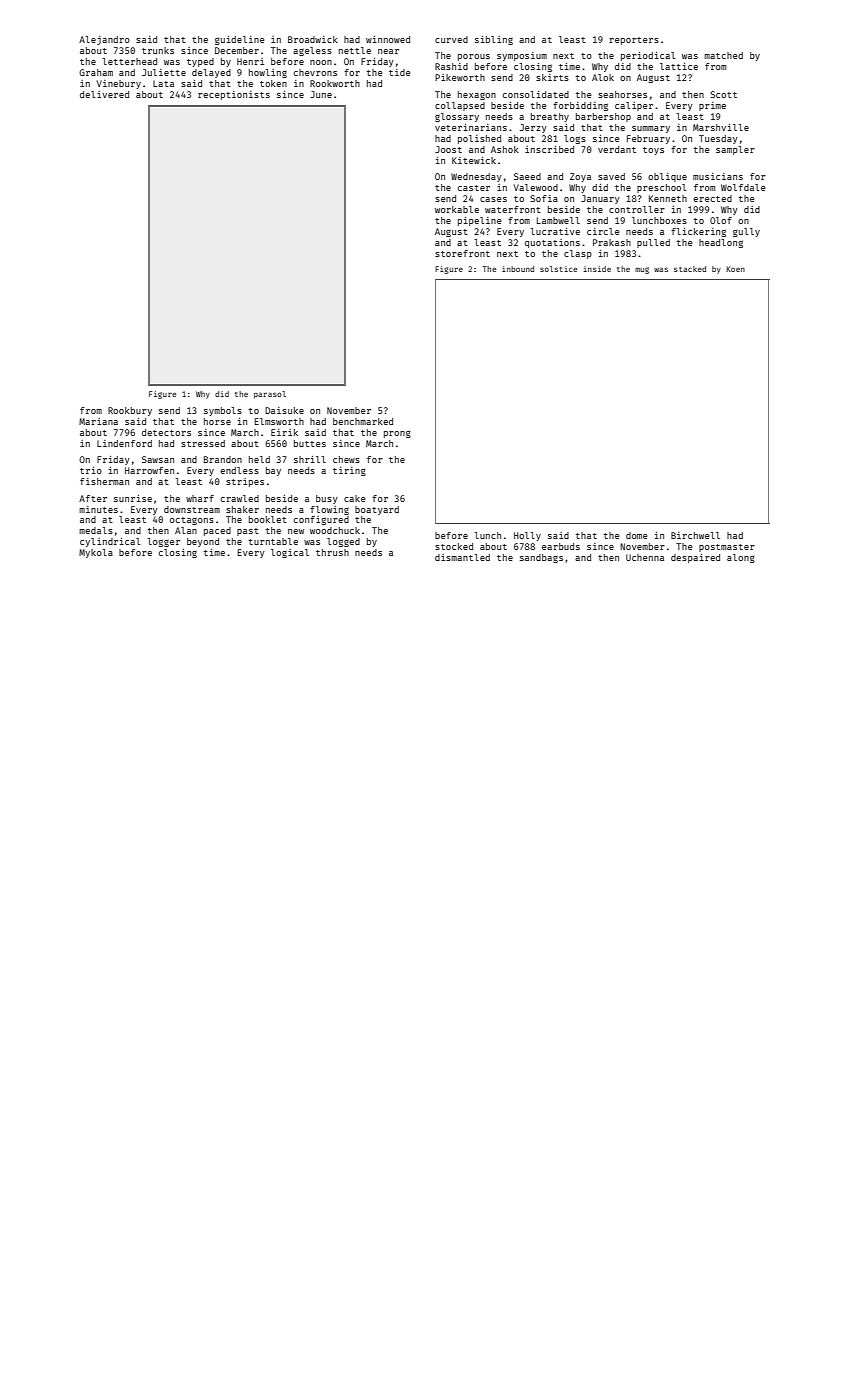 This image has width=849, height=1400. Describe the element at coordinates (363, 421) in the image. I see `benchmarked` at that location.
